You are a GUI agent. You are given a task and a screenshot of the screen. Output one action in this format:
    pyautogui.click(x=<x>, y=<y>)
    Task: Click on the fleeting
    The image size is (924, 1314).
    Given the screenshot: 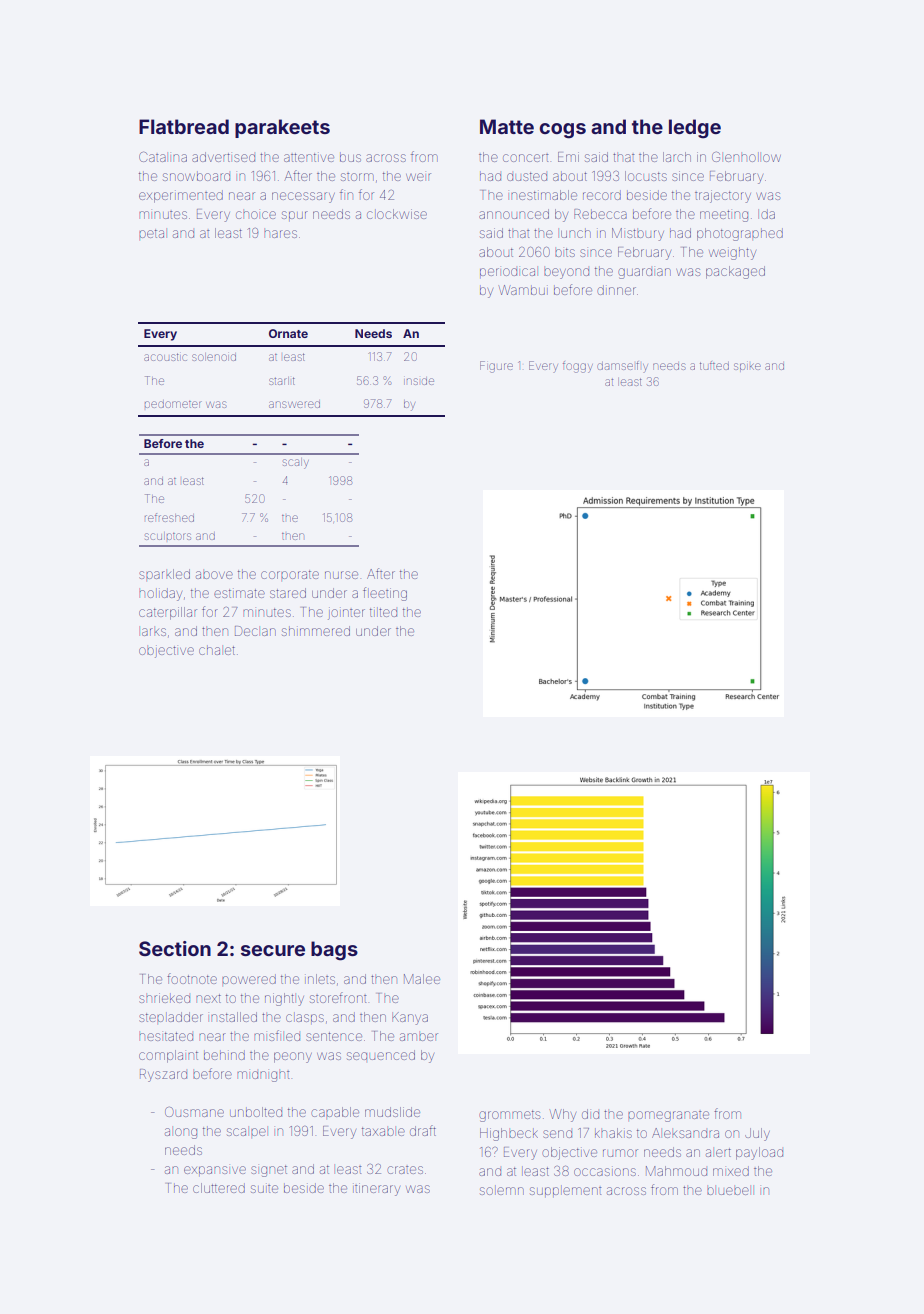 What is the action you would take?
    pyautogui.click(x=385, y=594)
